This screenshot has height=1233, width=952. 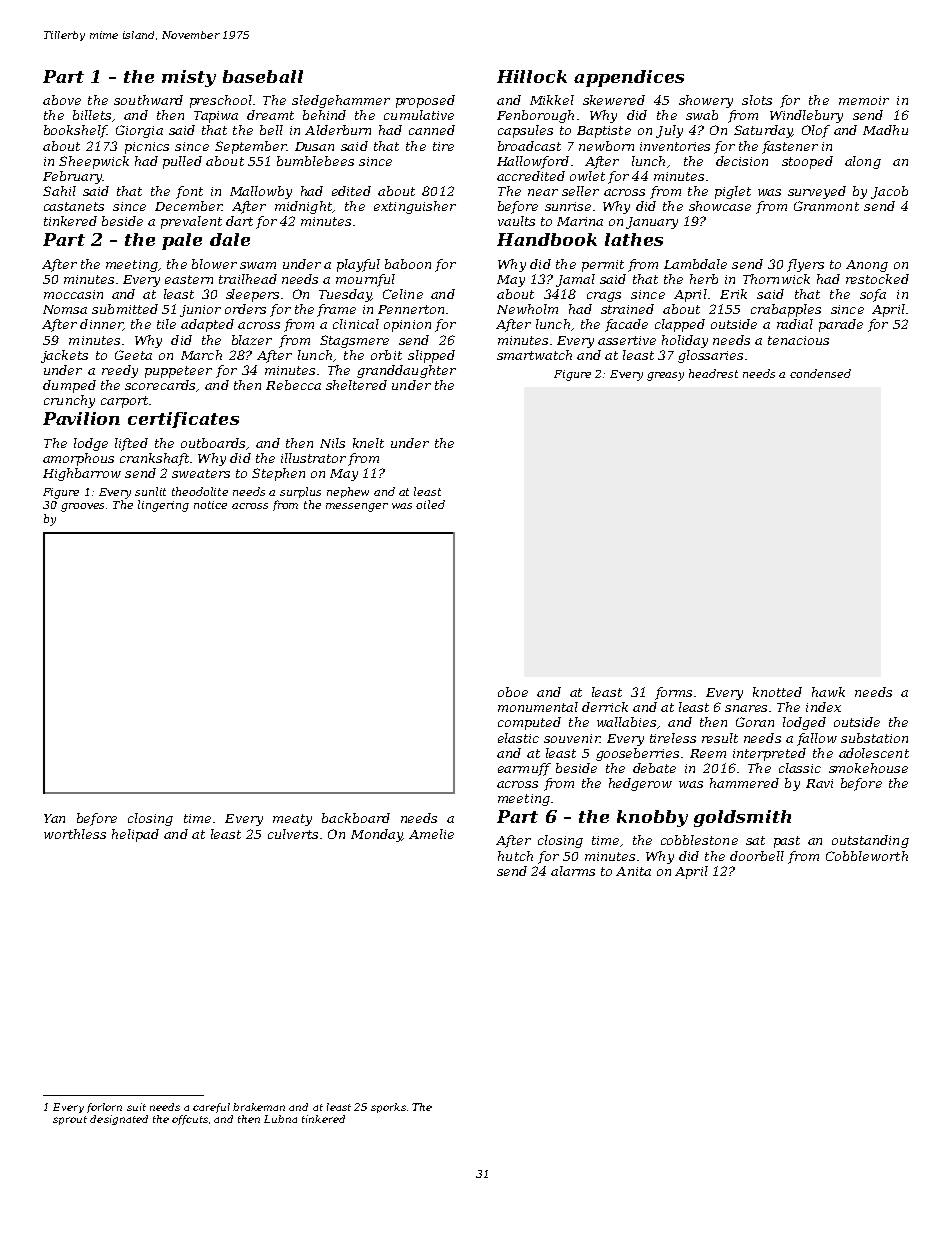 What do you see at coordinates (357, 507) in the screenshot?
I see `messenger` at bounding box center [357, 507].
